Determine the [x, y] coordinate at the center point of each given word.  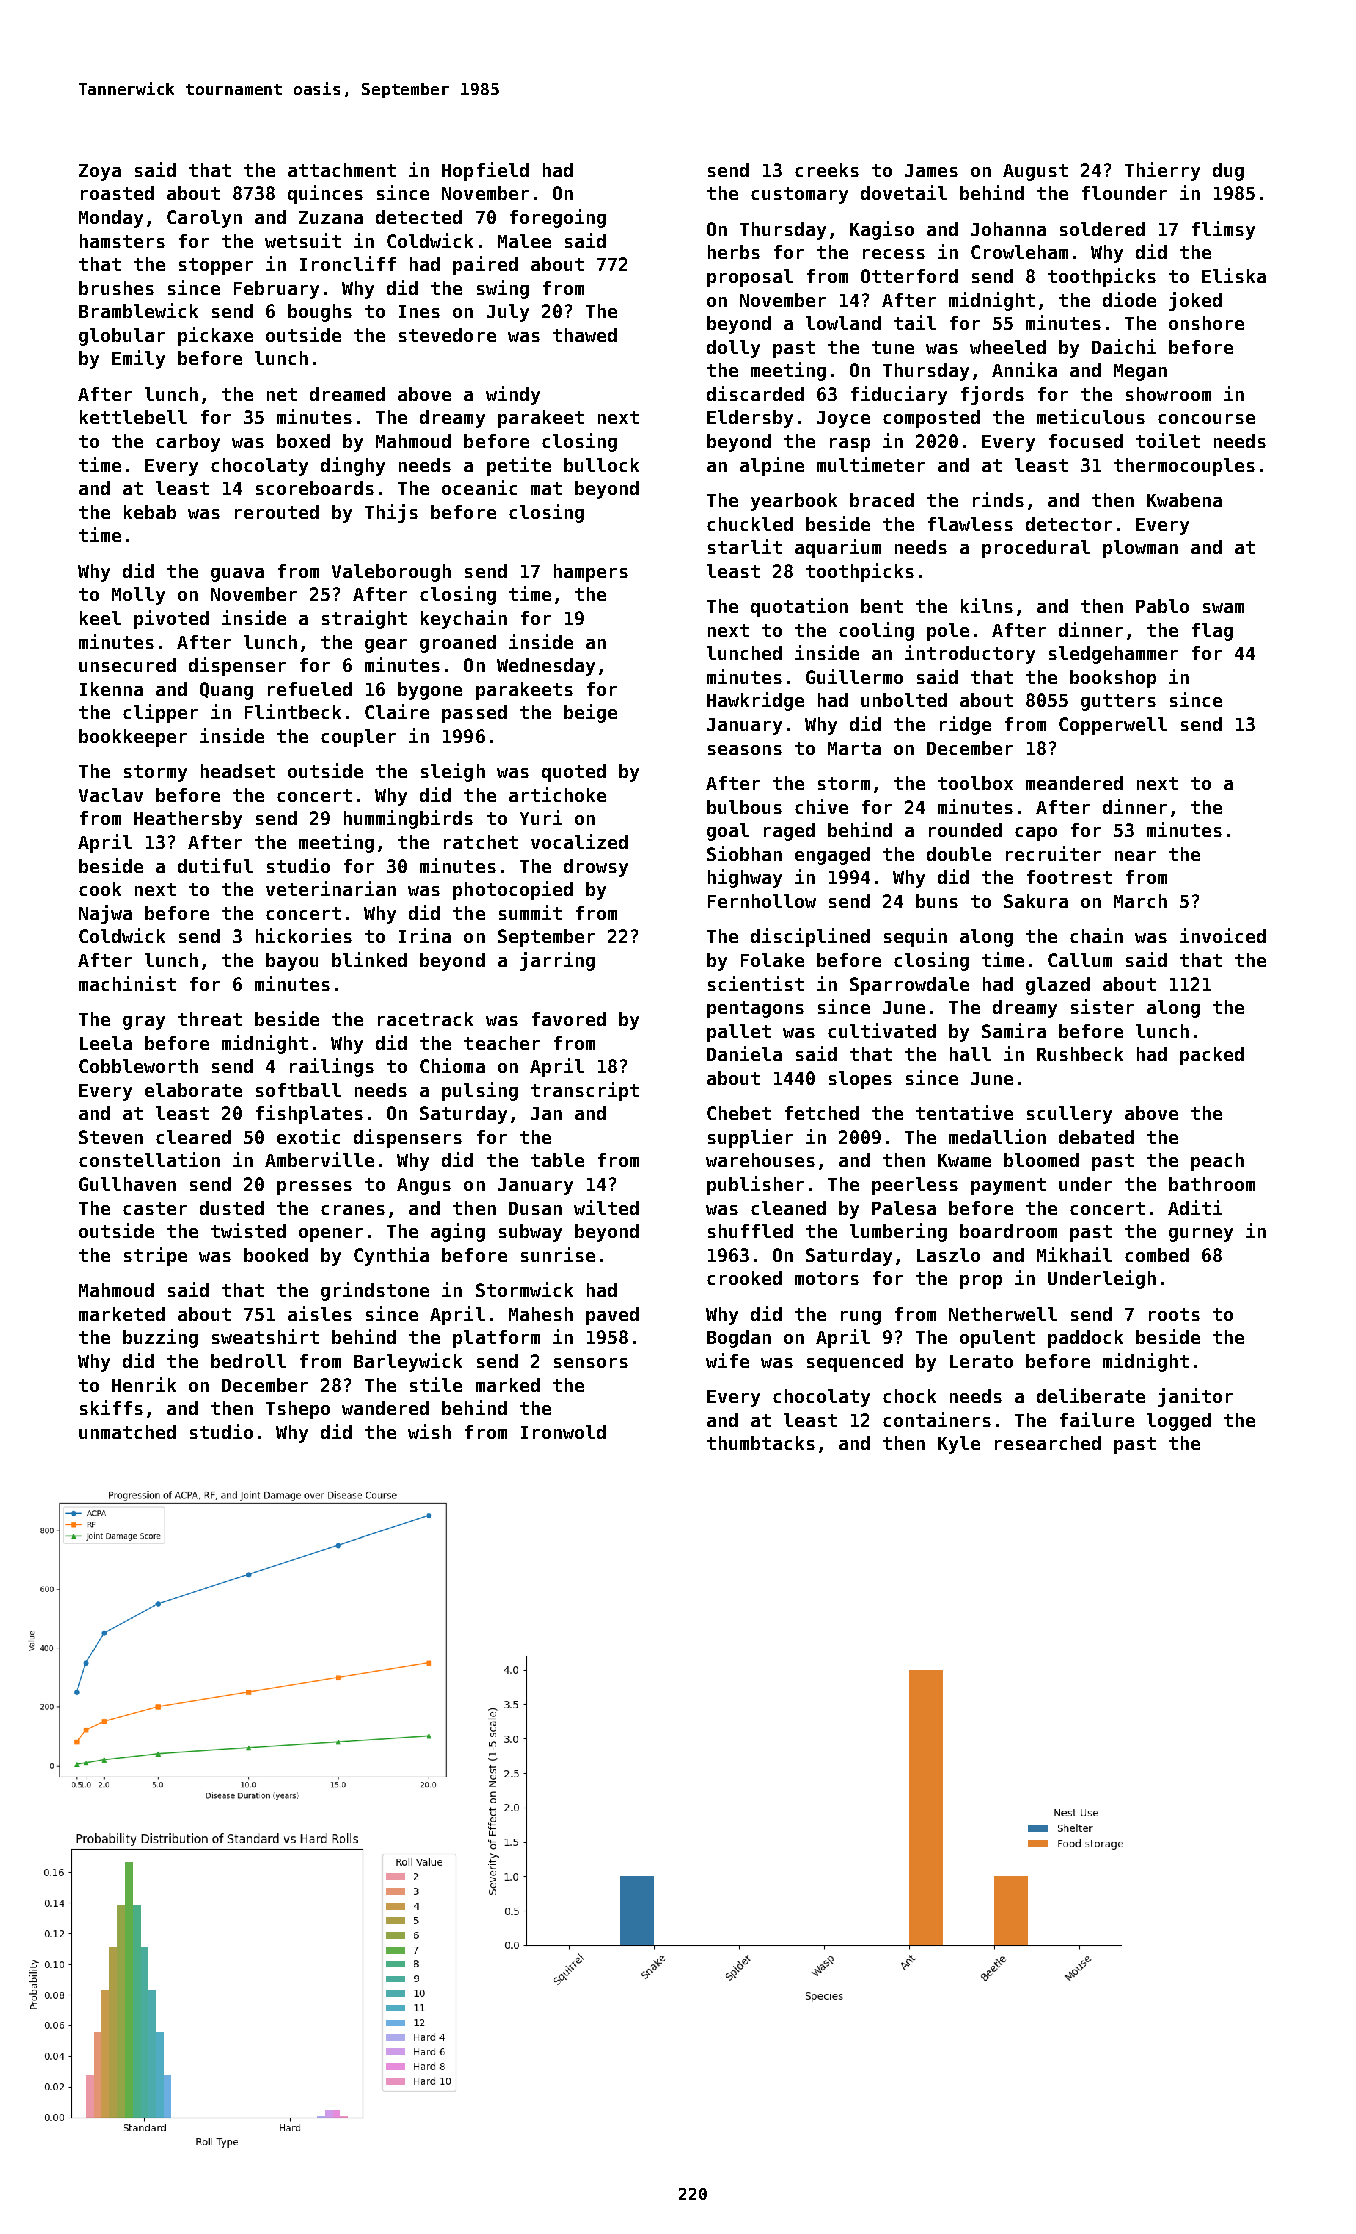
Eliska [1234, 275]
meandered [1074, 783]
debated [1096, 1137]
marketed [122, 1314]
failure [1097, 1419]
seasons [745, 750]
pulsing [480, 1091]
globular [122, 337]
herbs [734, 252]
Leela [106, 1043]
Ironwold [563, 1432]
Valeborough [391, 573]
